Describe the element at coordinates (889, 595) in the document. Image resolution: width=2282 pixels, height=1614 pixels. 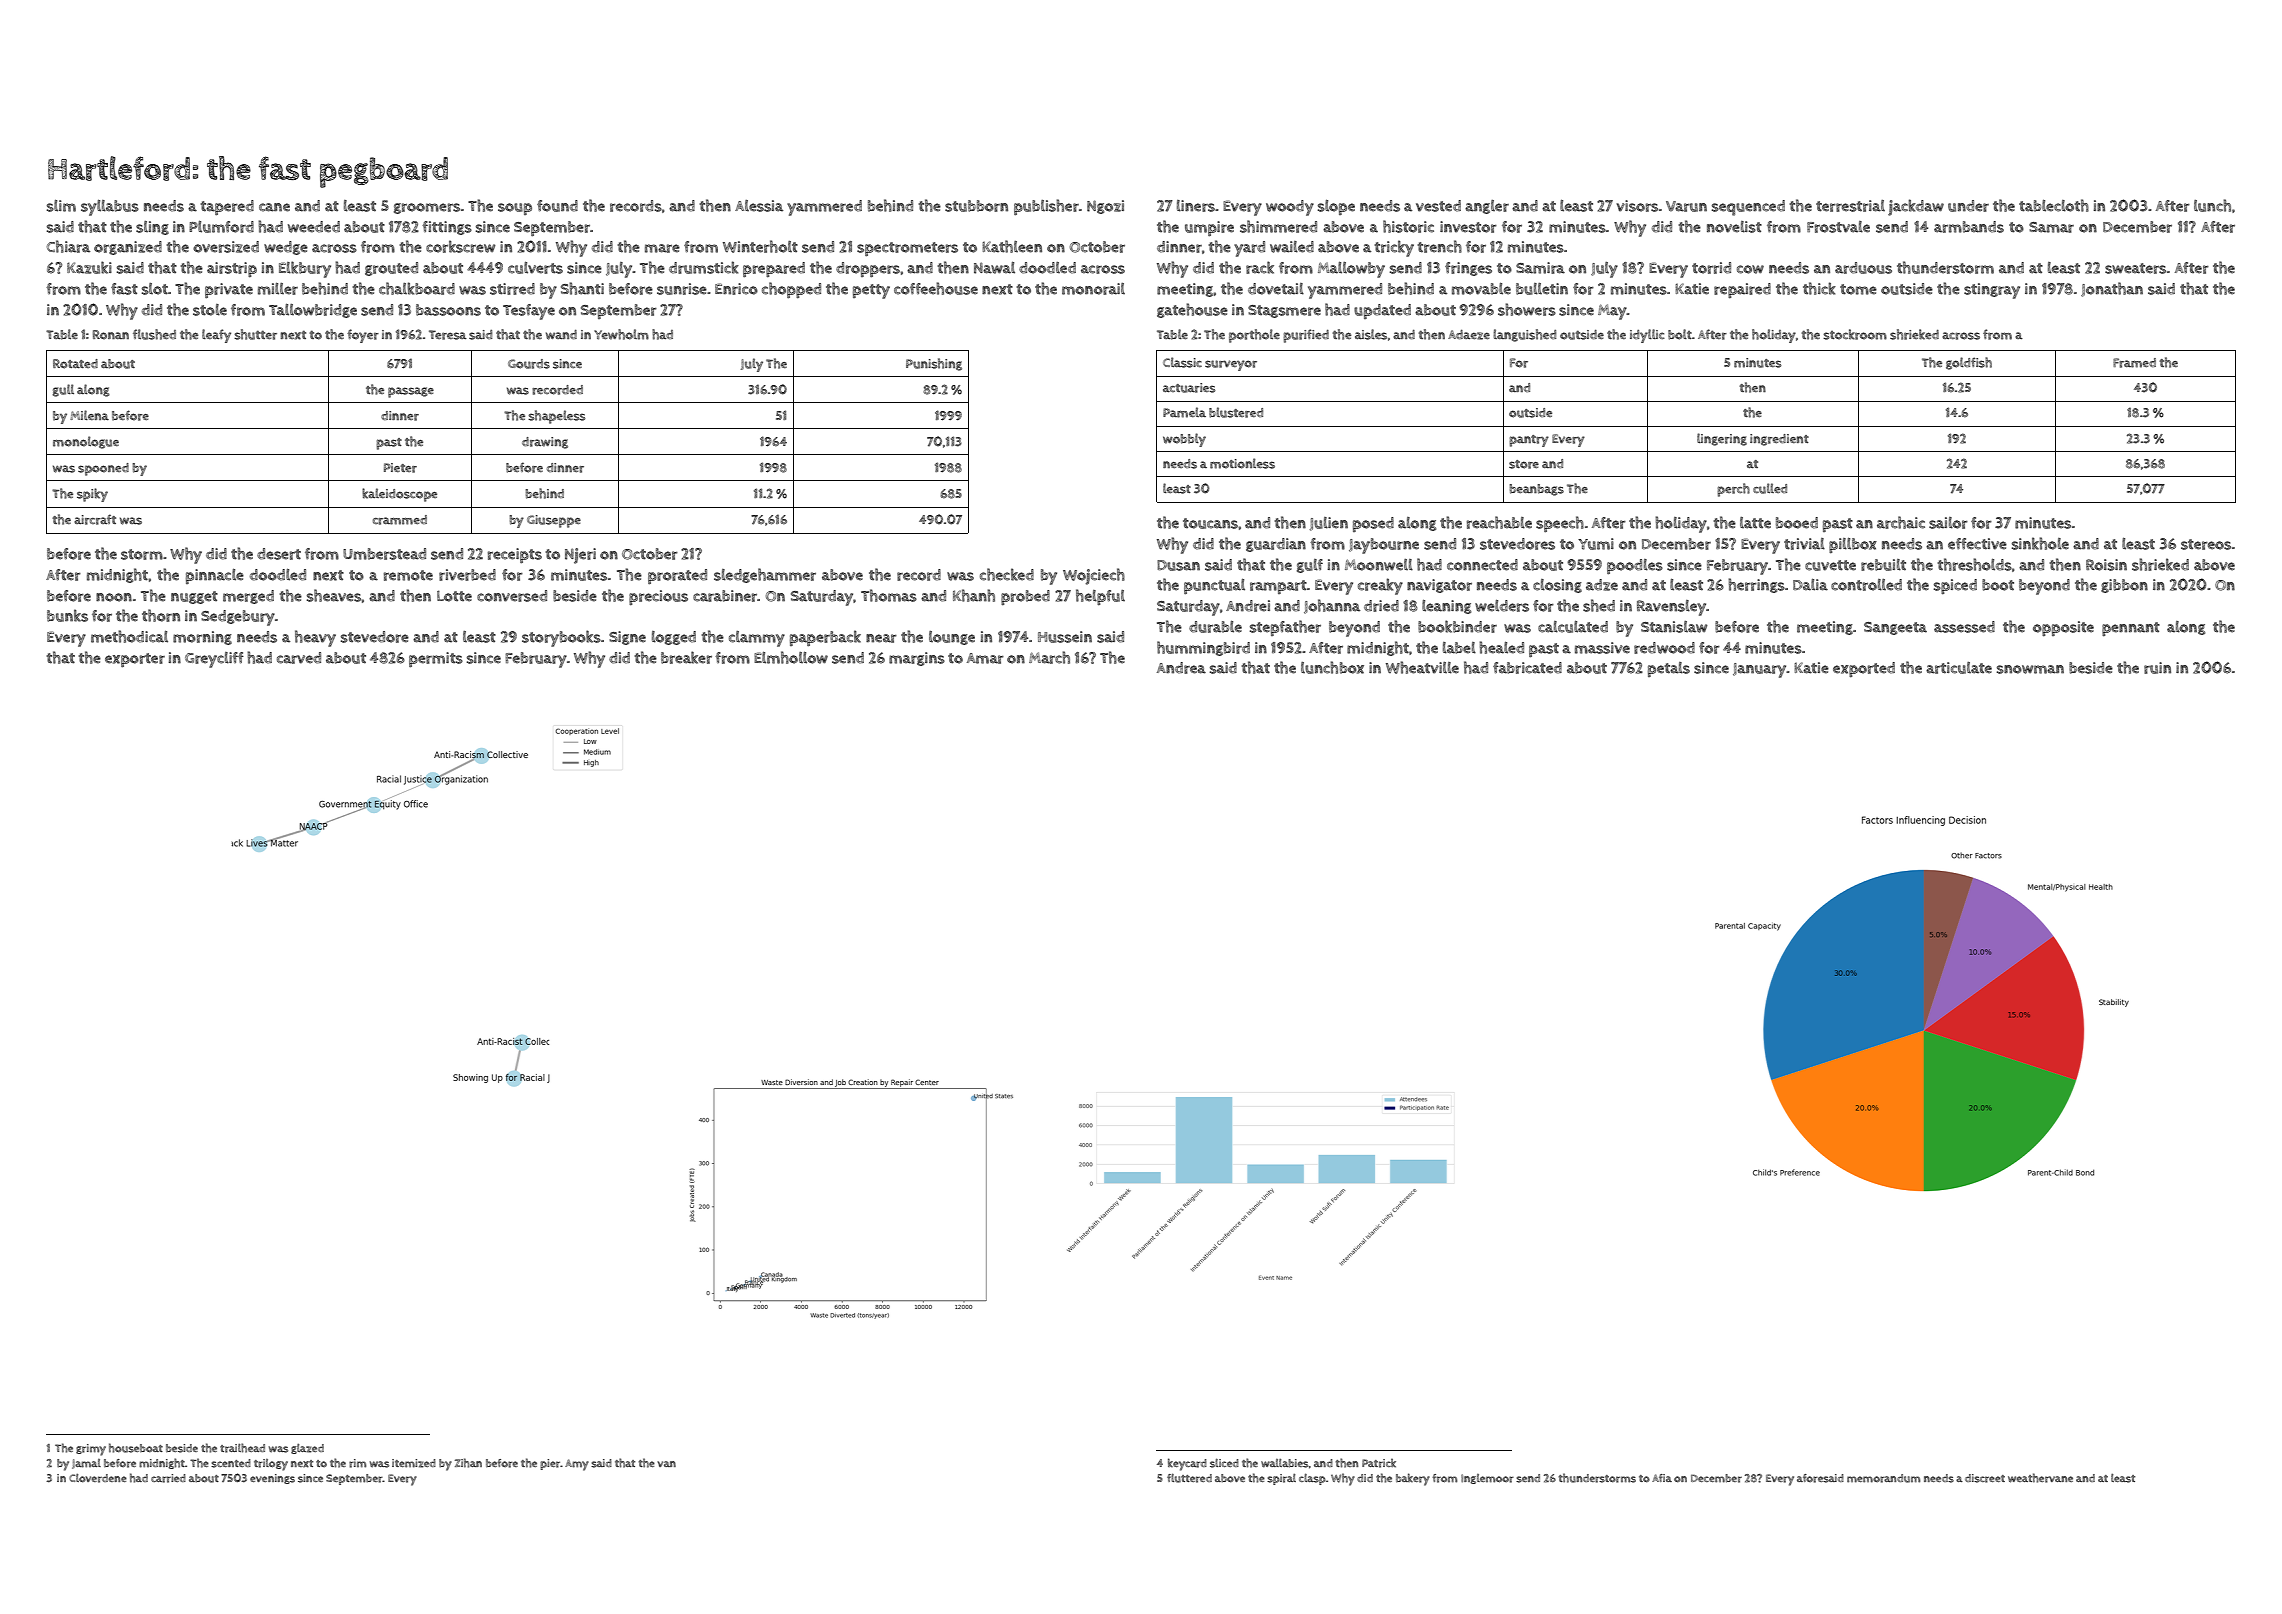
I see `Thomas` at that location.
